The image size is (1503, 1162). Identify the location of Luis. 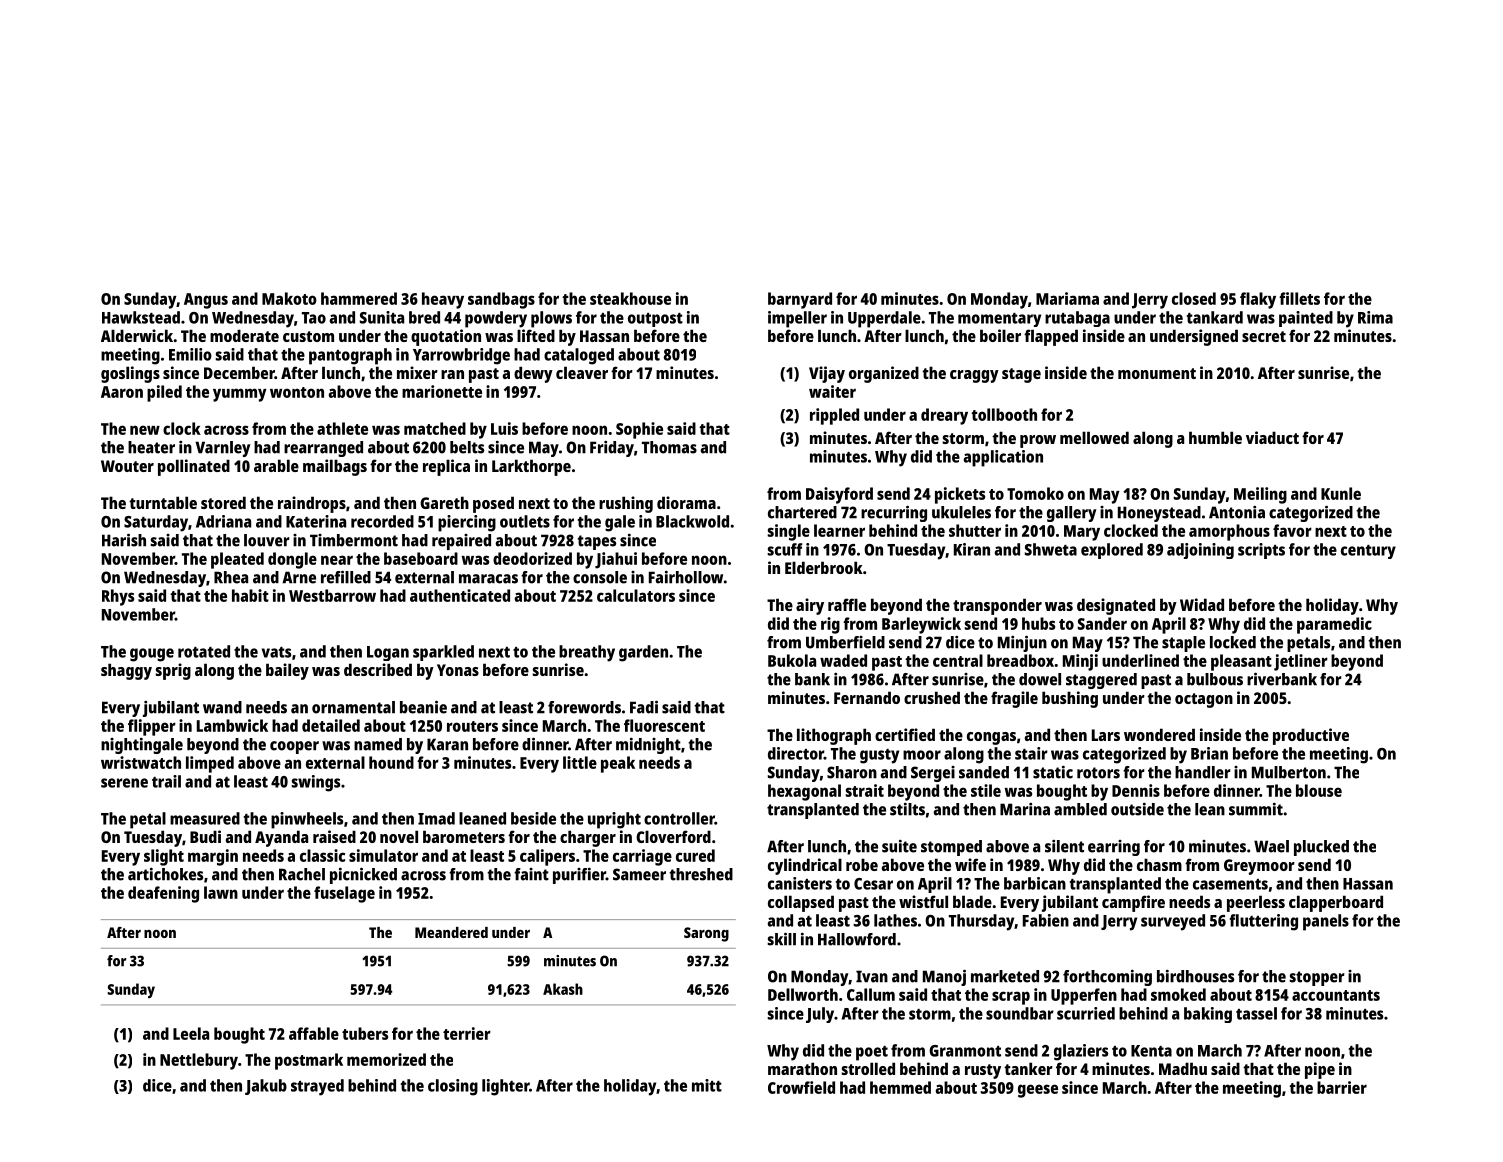
(504, 428).
